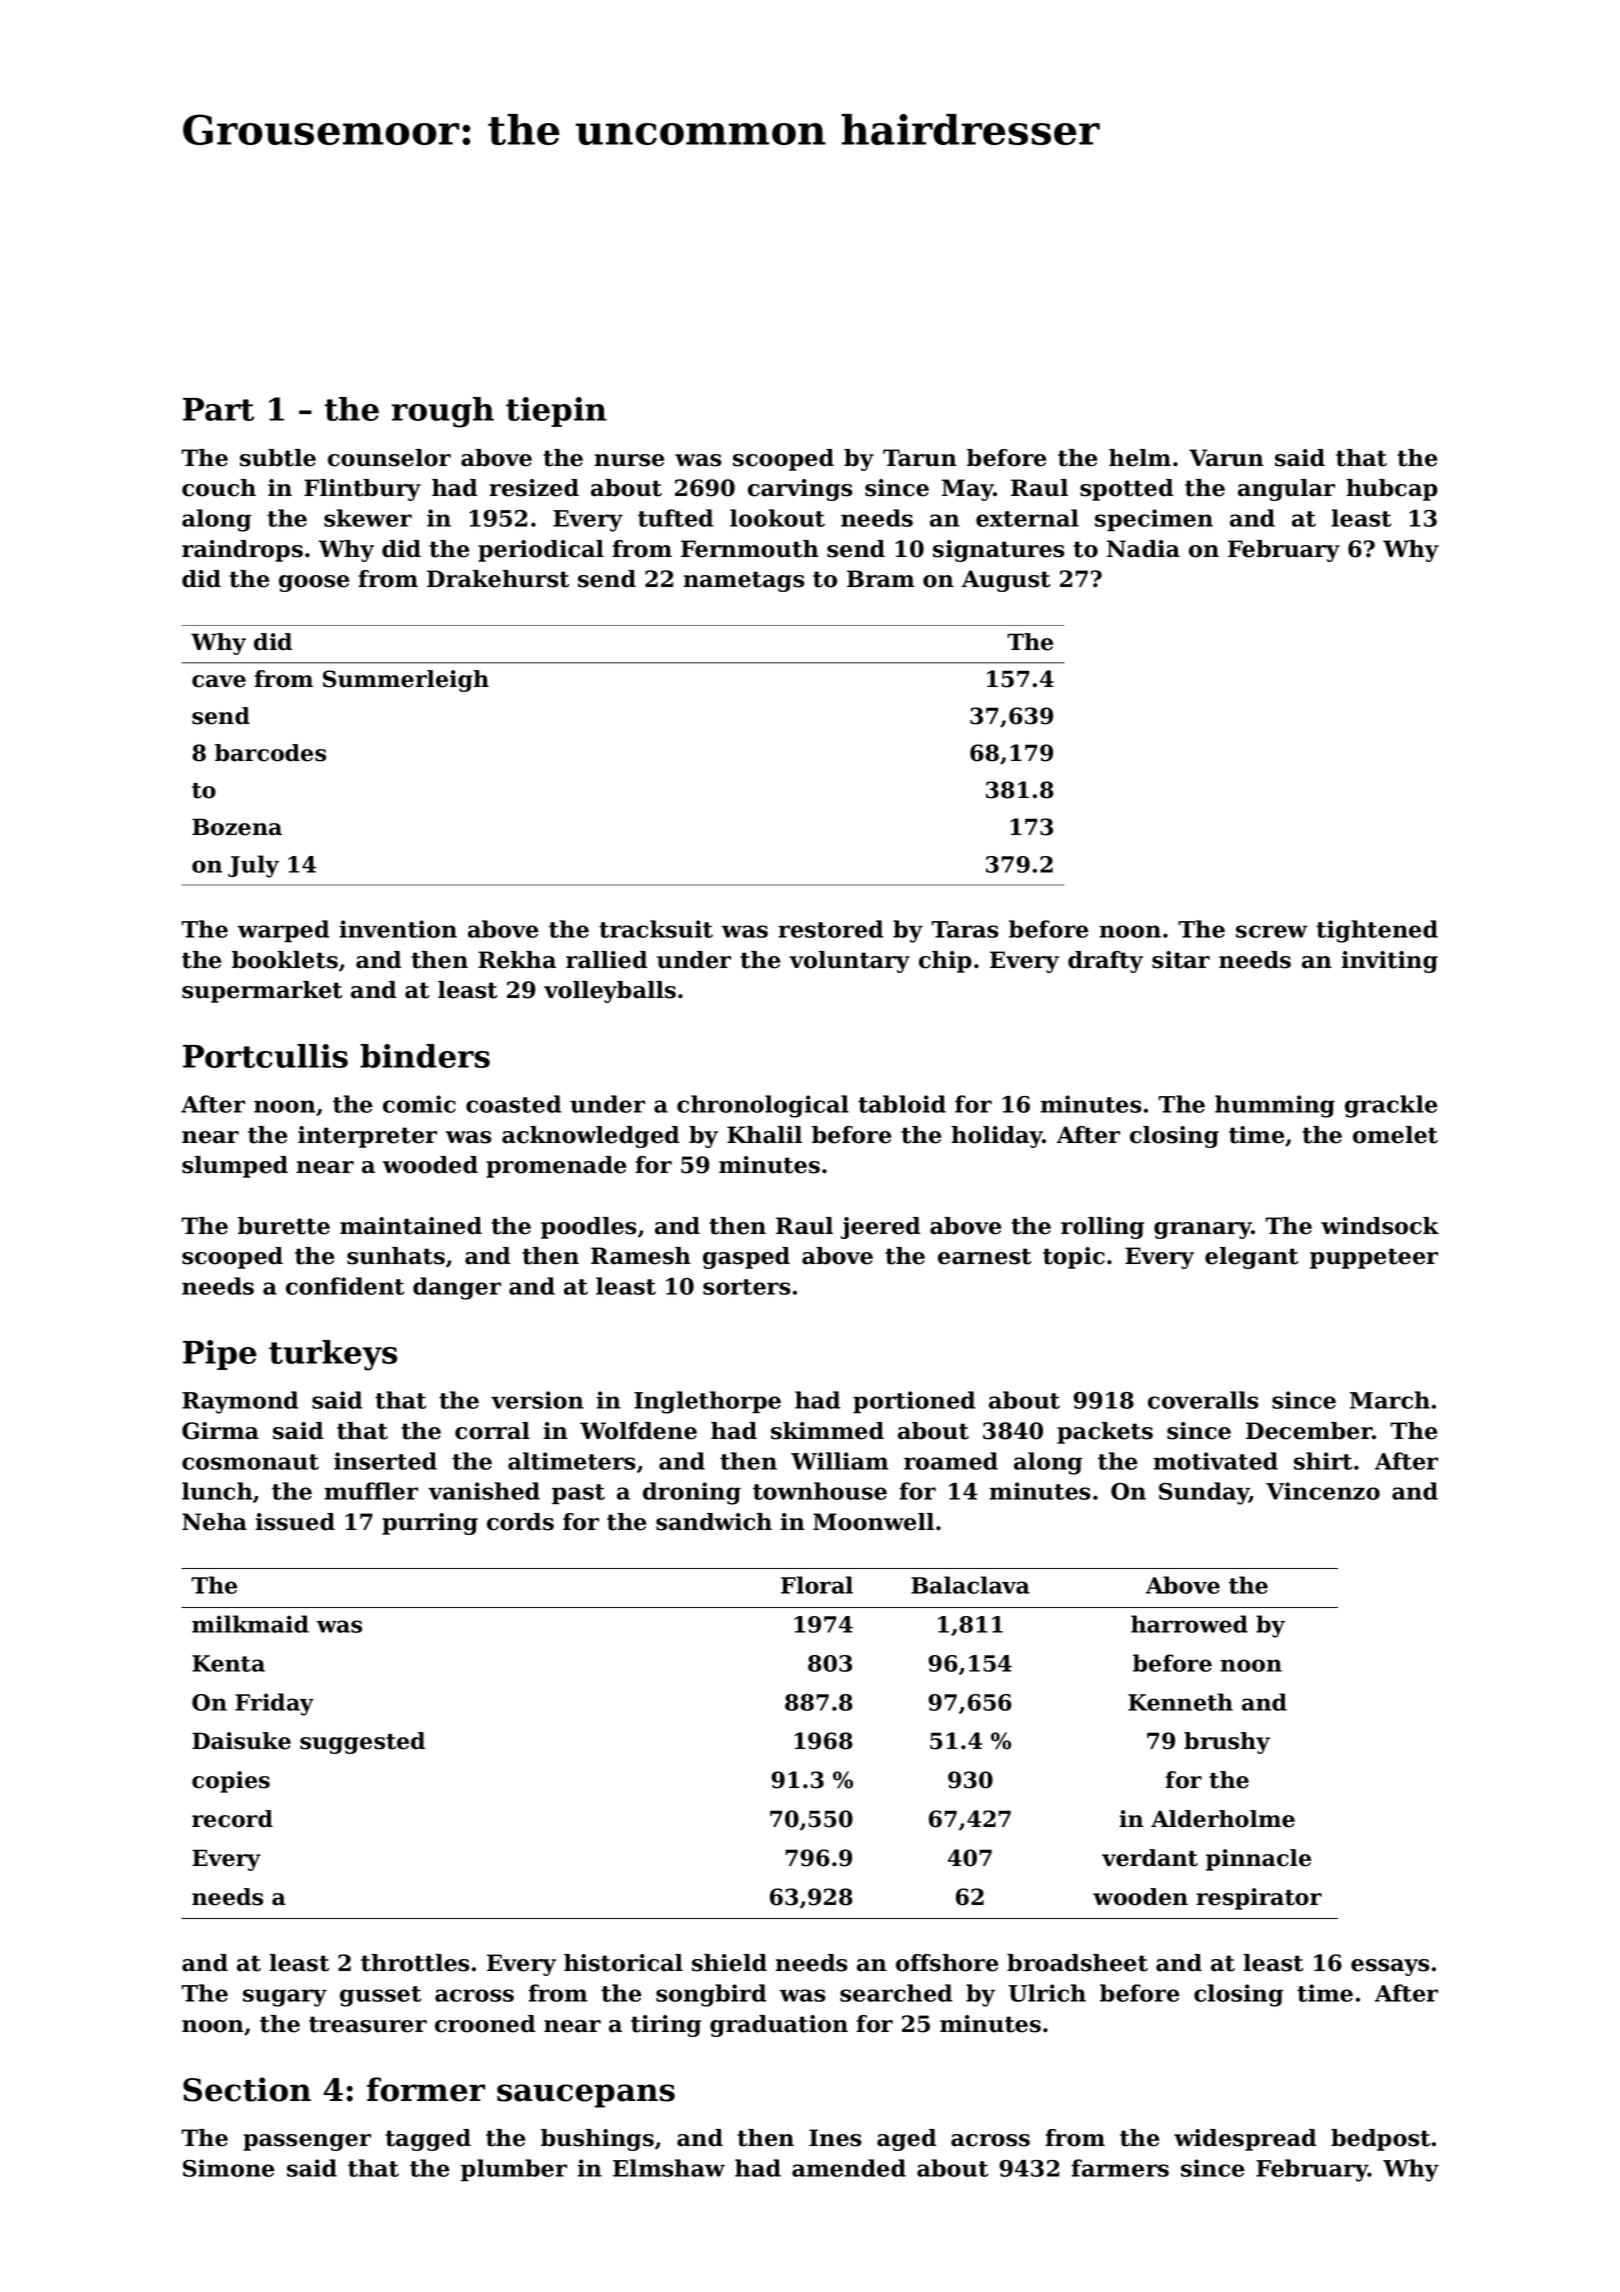 The width and height of the page is (1620, 2292). Describe the element at coordinates (964, 929) in the page. I see `Taras` at that location.
